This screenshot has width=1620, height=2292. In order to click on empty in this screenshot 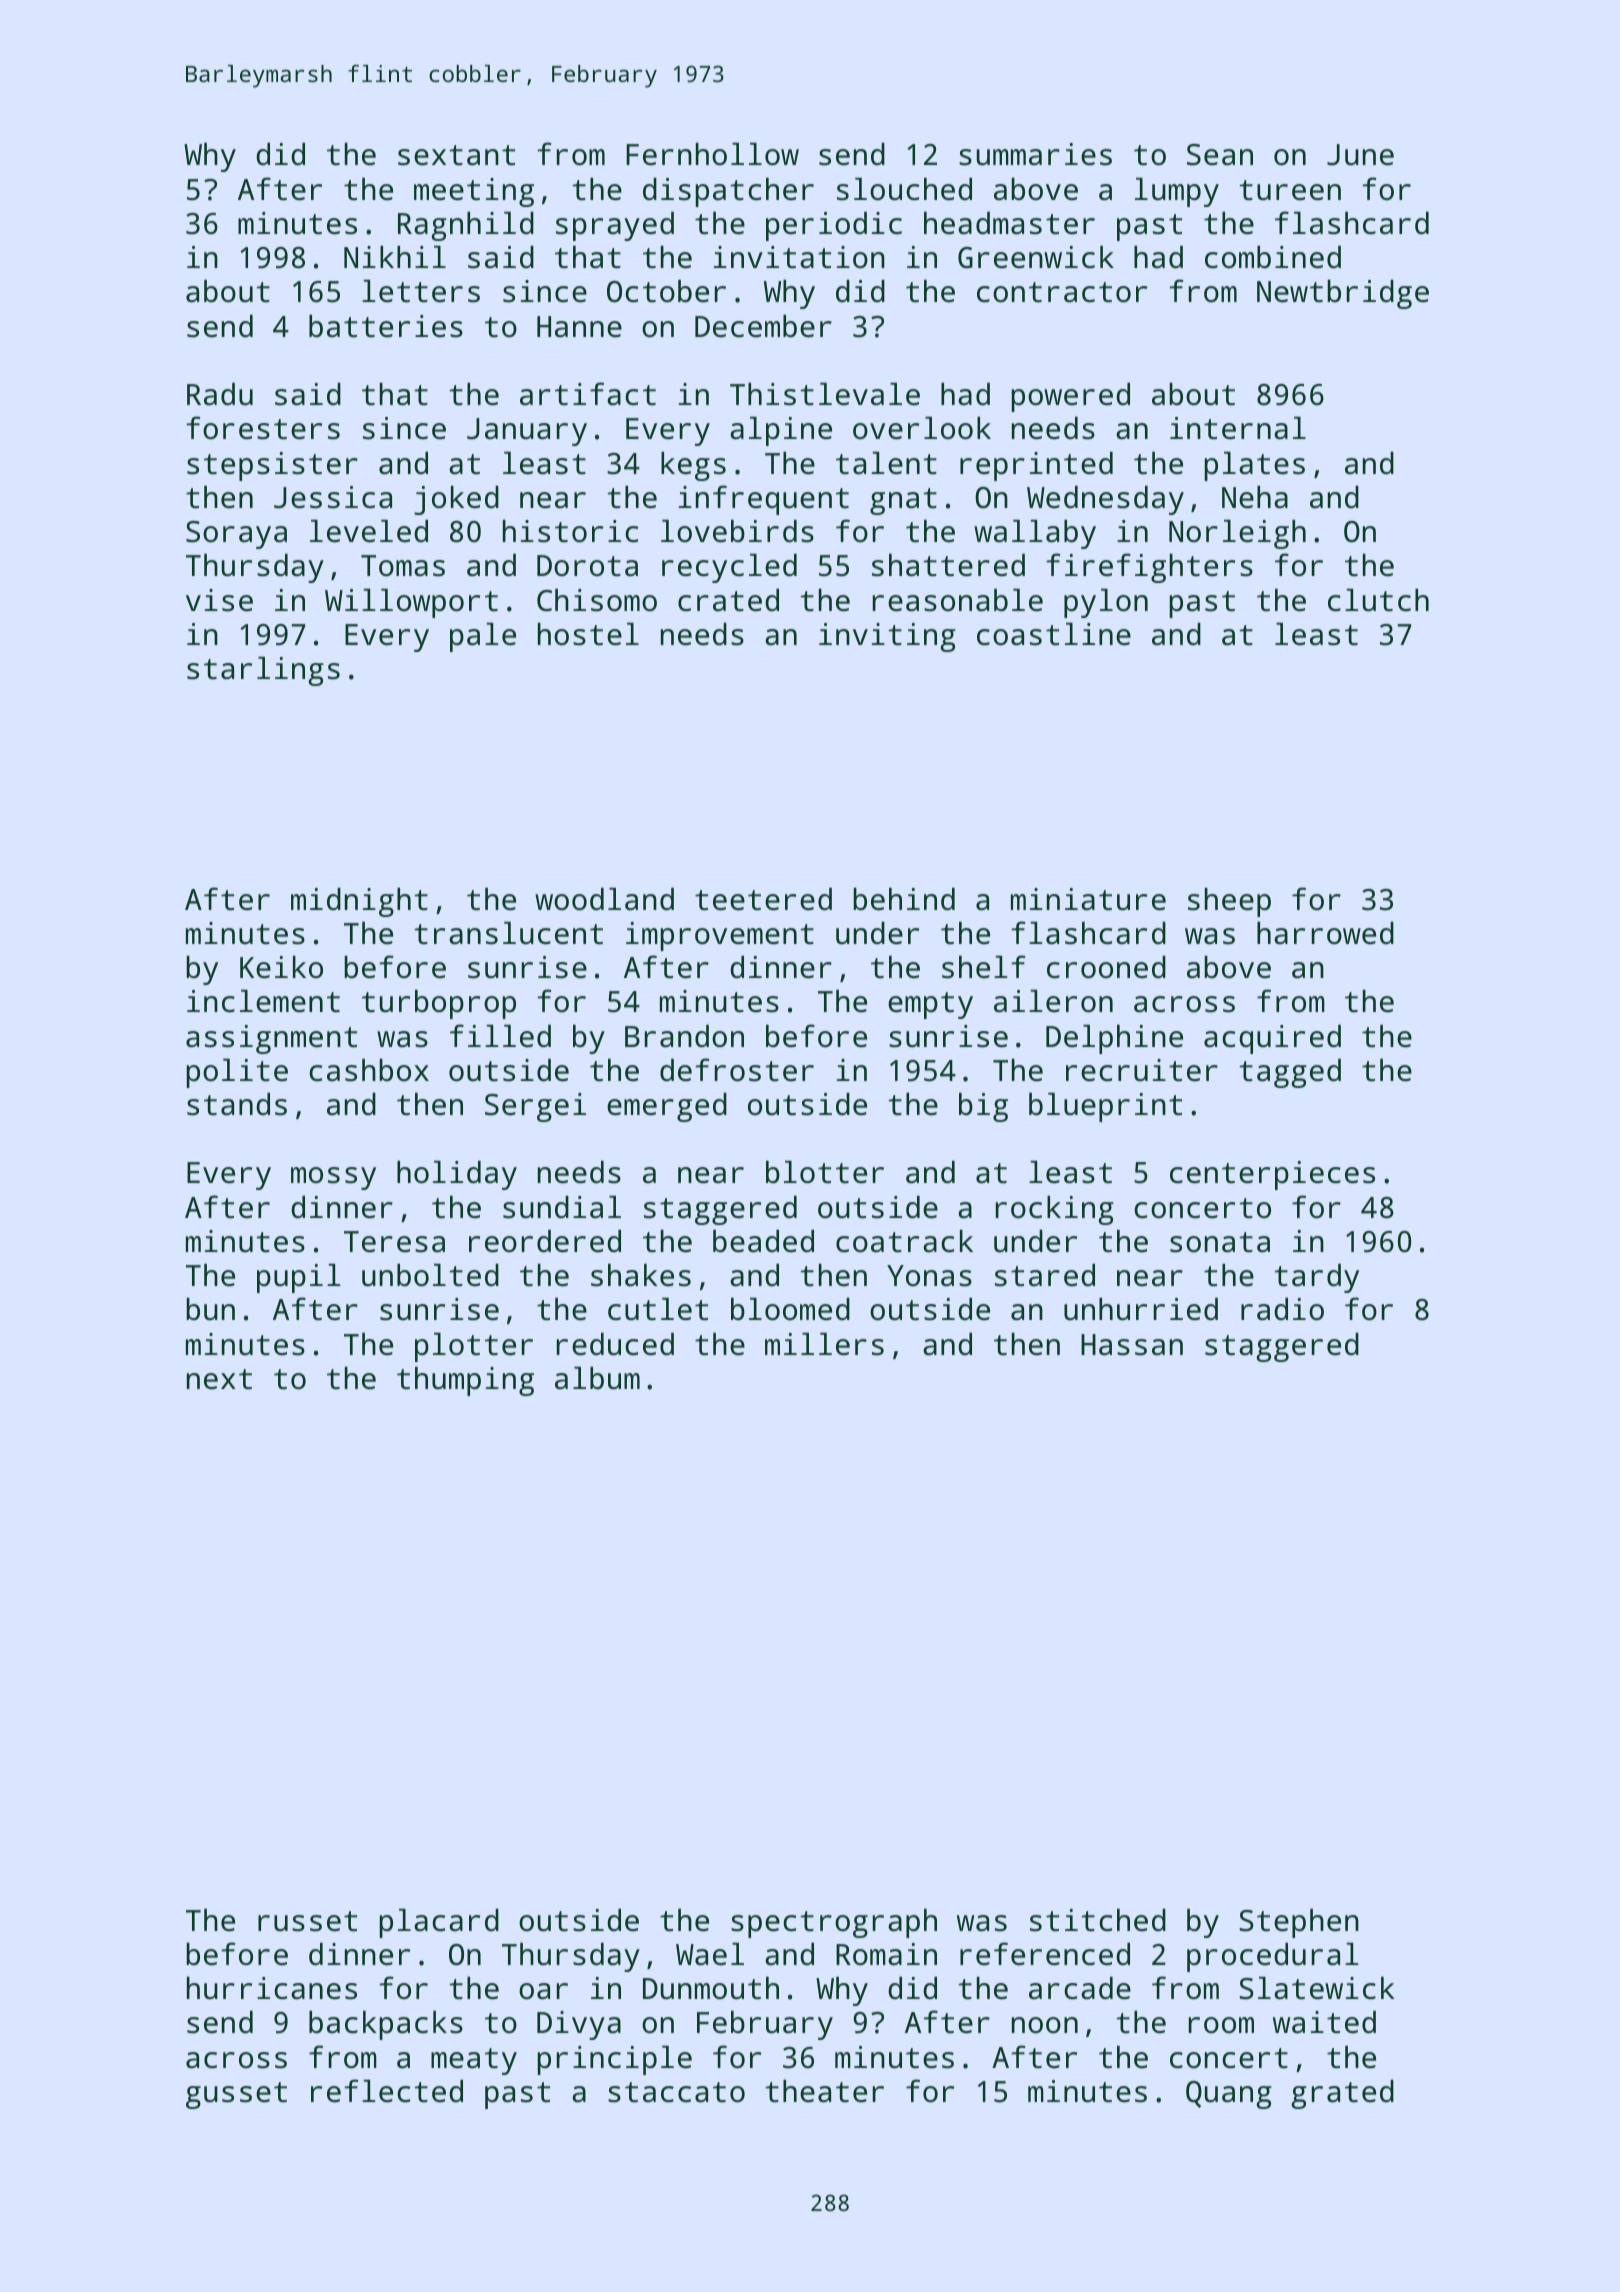, I will do `click(930, 1005)`.
